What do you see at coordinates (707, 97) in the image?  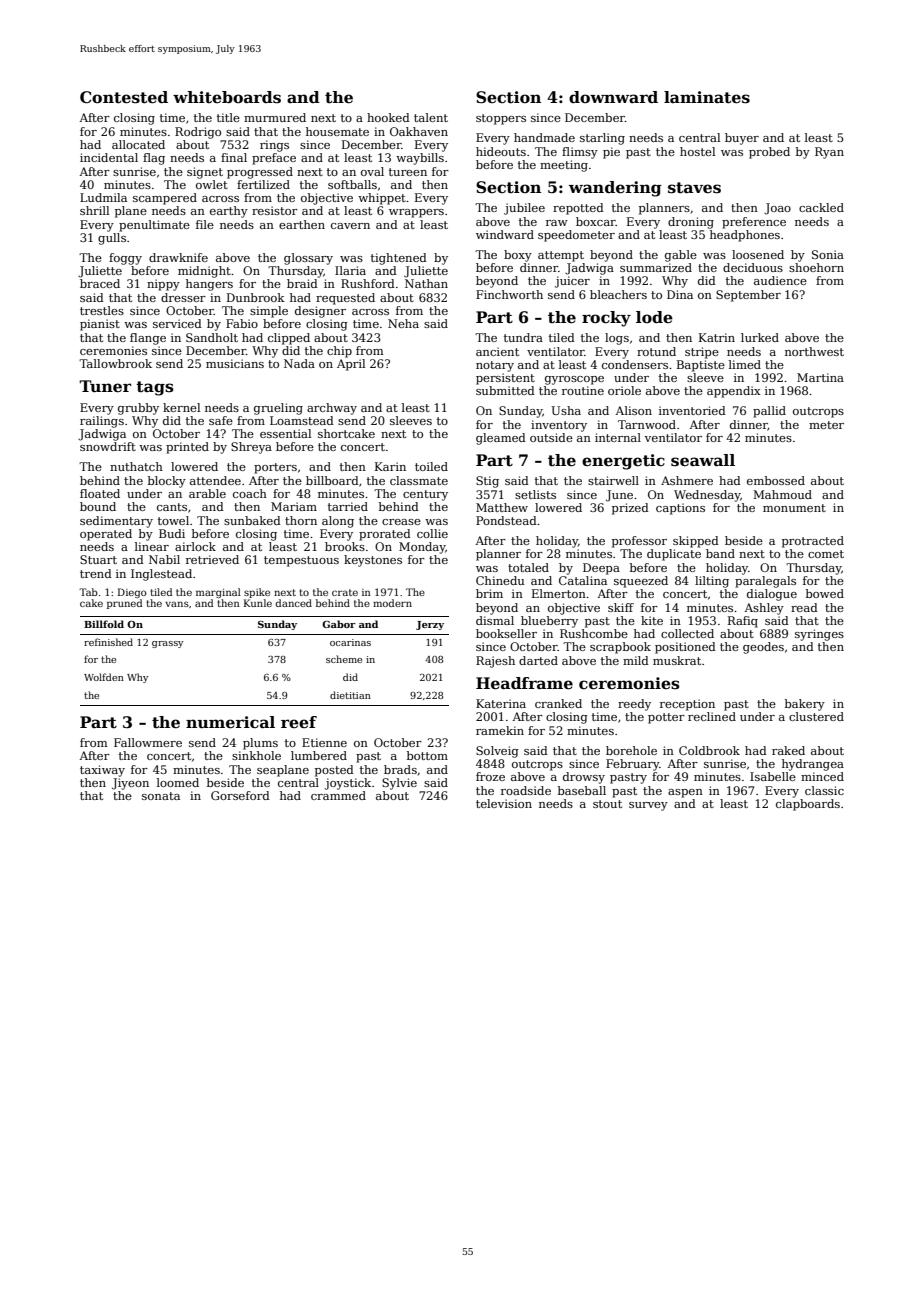 I see `laminates` at bounding box center [707, 97].
